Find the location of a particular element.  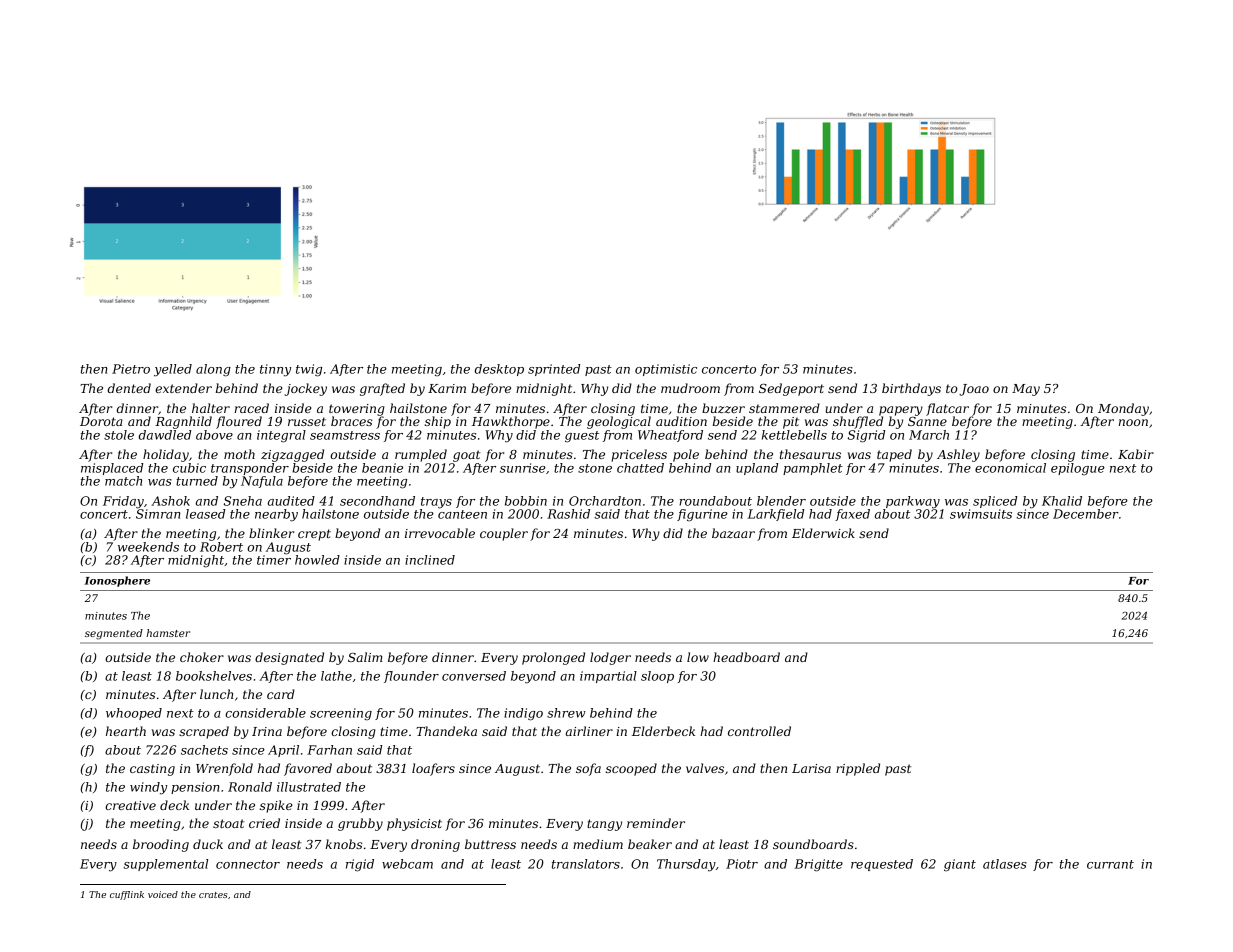

segmented is located at coordinates (114, 634).
